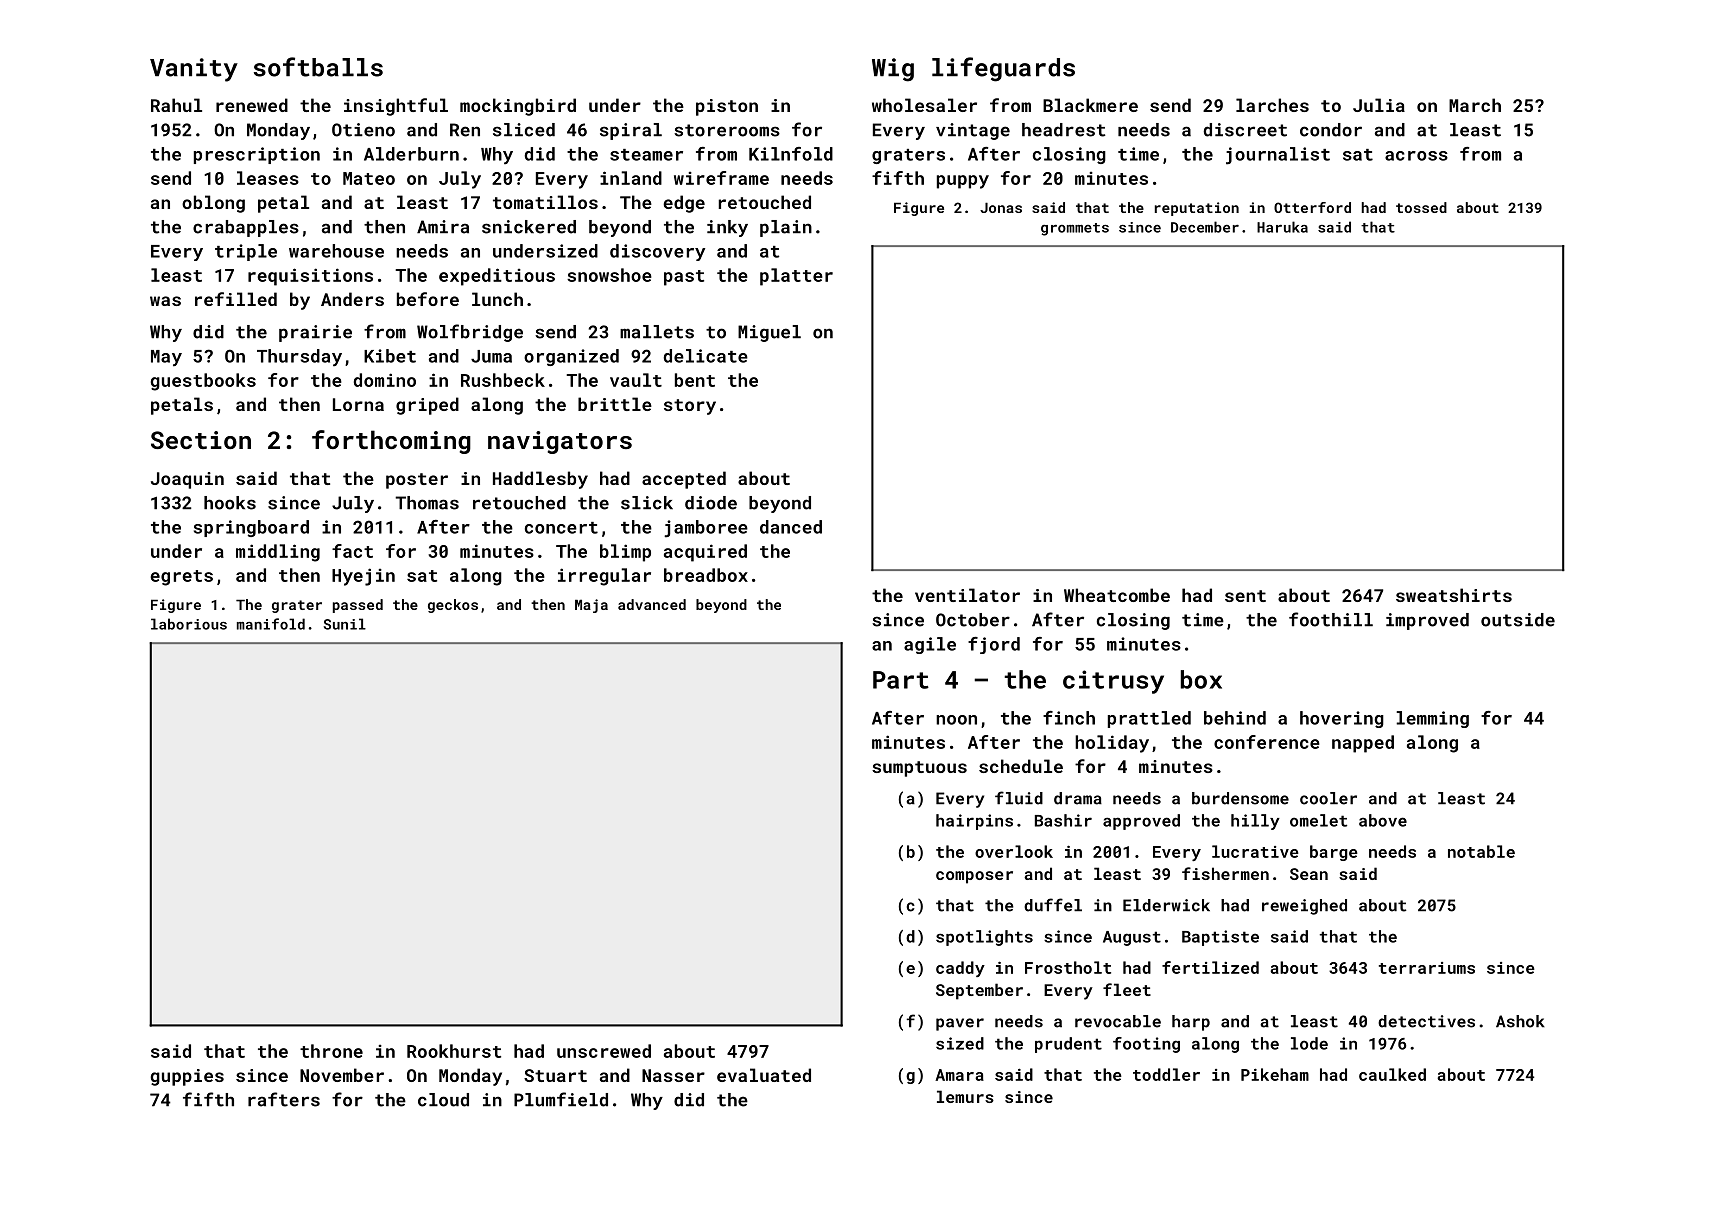  What do you see at coordinates (930, 645) in the screenshot?
I see `agile` at bounding box center [930, 645].
